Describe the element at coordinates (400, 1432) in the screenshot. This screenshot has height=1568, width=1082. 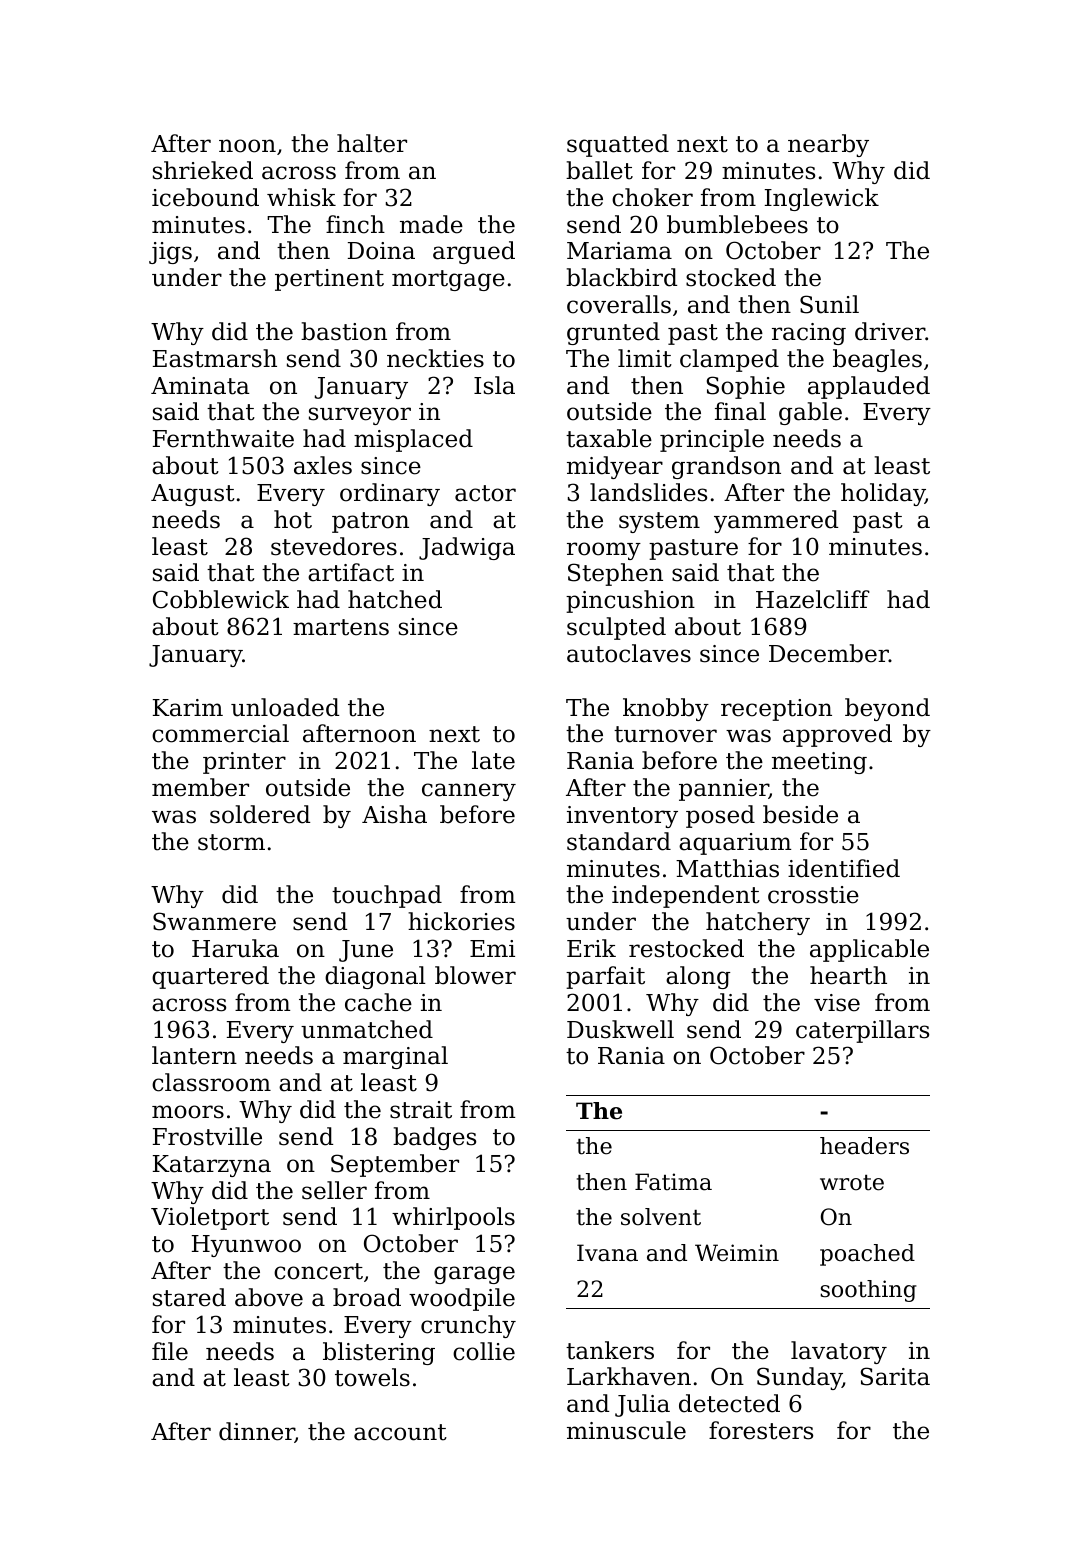
I see `account` at that location.
